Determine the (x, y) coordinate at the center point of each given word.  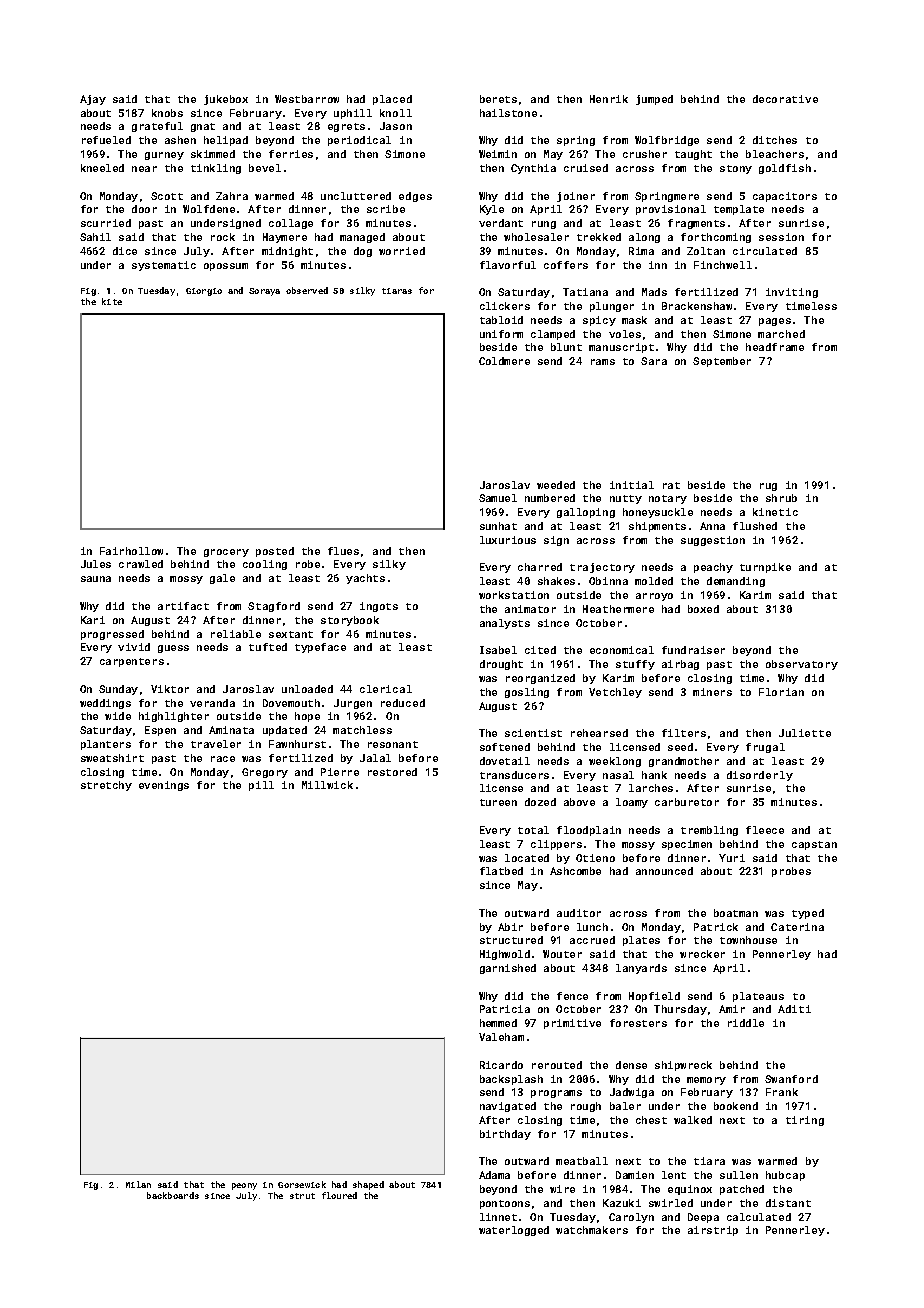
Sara (654, 361)
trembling (709, 831)
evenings (164, 786)
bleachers (775, 154)
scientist (533, 733)
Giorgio (204, 292)
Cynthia (533, 169)
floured (339, 1195)
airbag (680, 665)
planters (106, 745)
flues (343, 551)
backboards (173, 1195)
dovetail (505, 761)
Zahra (232, 196)
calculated (759, 1217)
